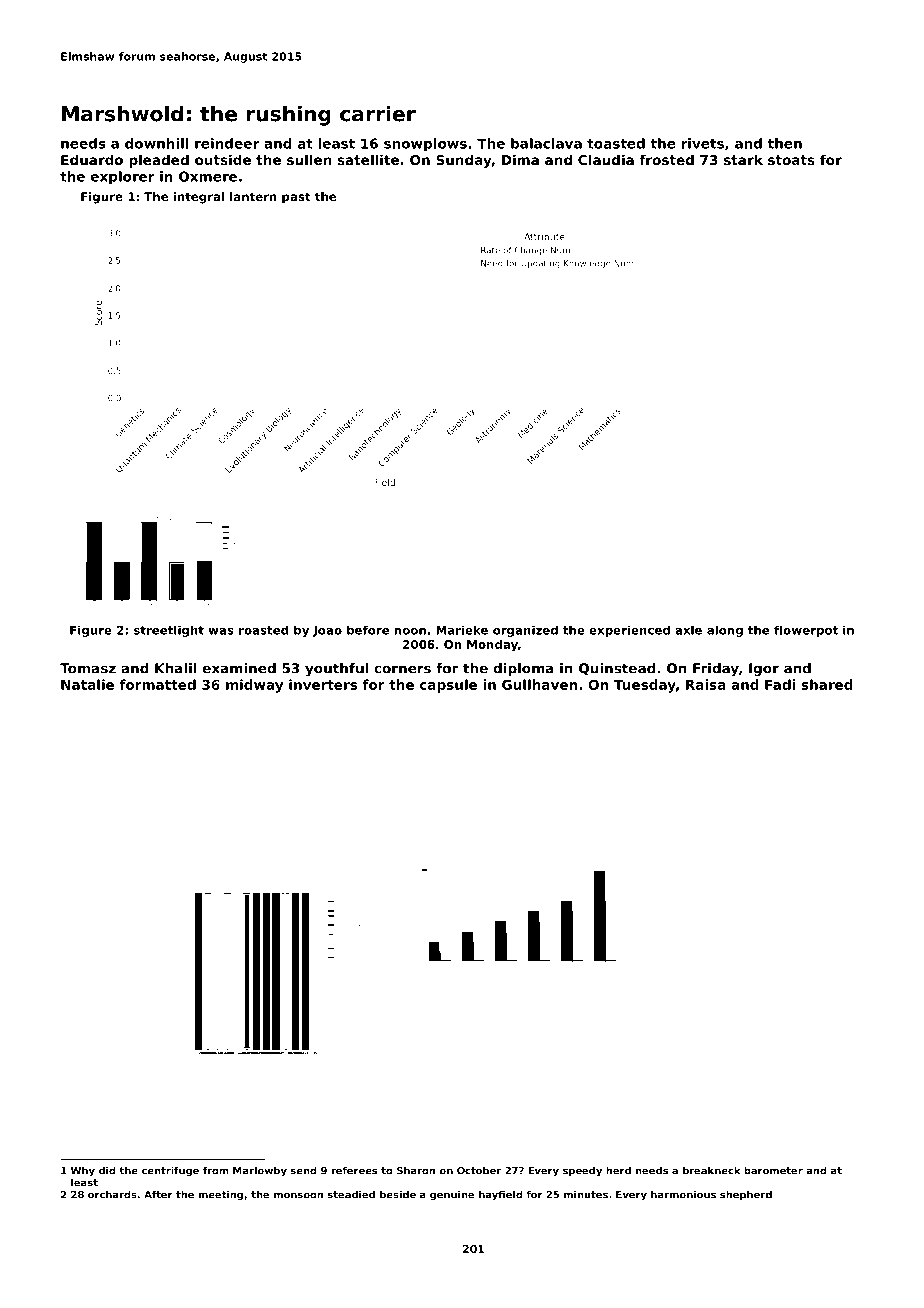  Describe the element at coordinates (157, 143) in the document. I see `downhill` at that location.
